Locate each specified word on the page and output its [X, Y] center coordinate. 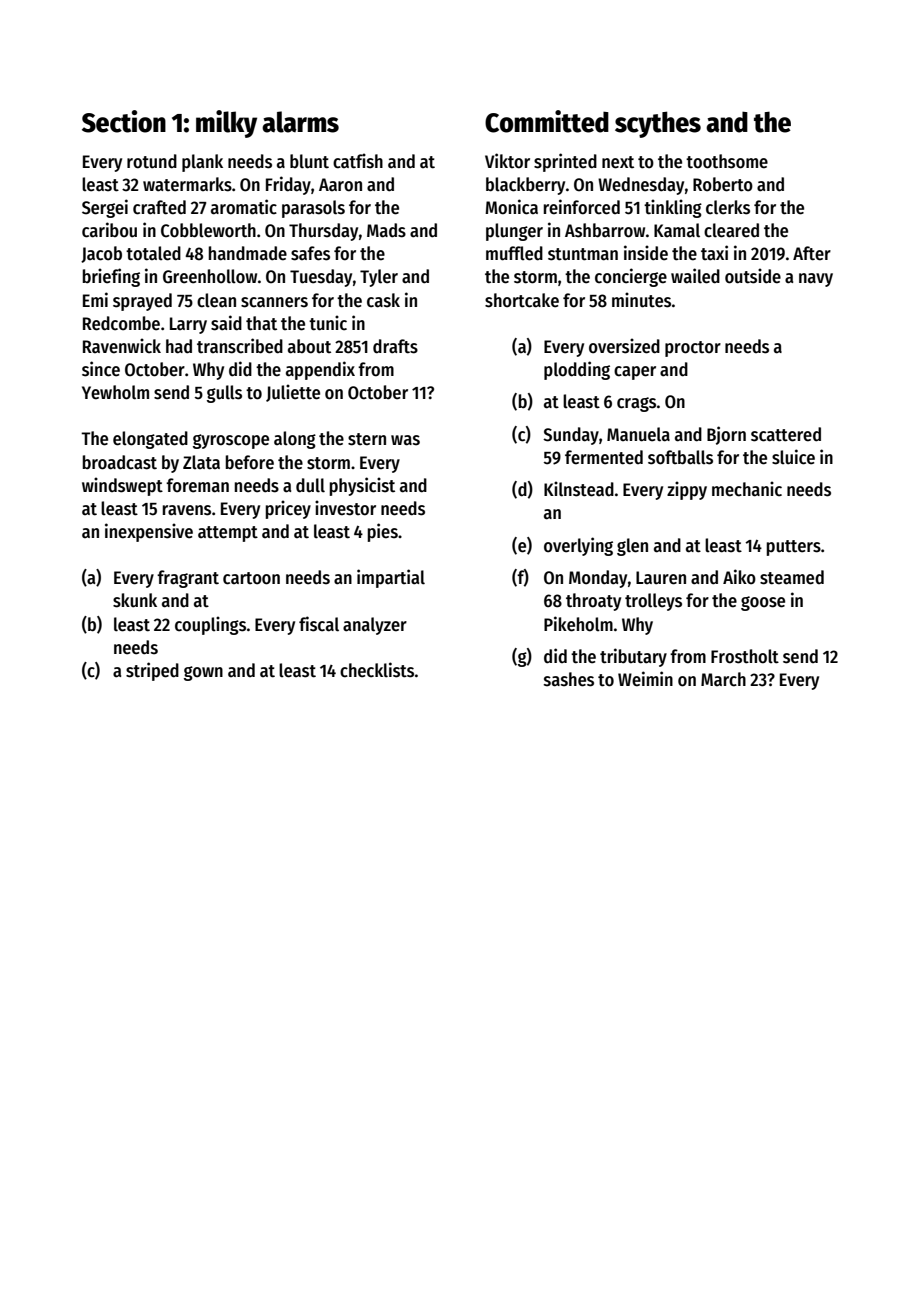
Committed [547, 121]
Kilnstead [579, 489]
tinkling [673, 208]
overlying [578, 546]
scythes [658, 124]
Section [124, 121]
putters [794, 548]
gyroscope [231, 441]
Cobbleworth [208, 230]
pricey [288, 509]
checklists [377, 670]
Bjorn [726, 435]
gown [203, 673]
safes [310, 253]
